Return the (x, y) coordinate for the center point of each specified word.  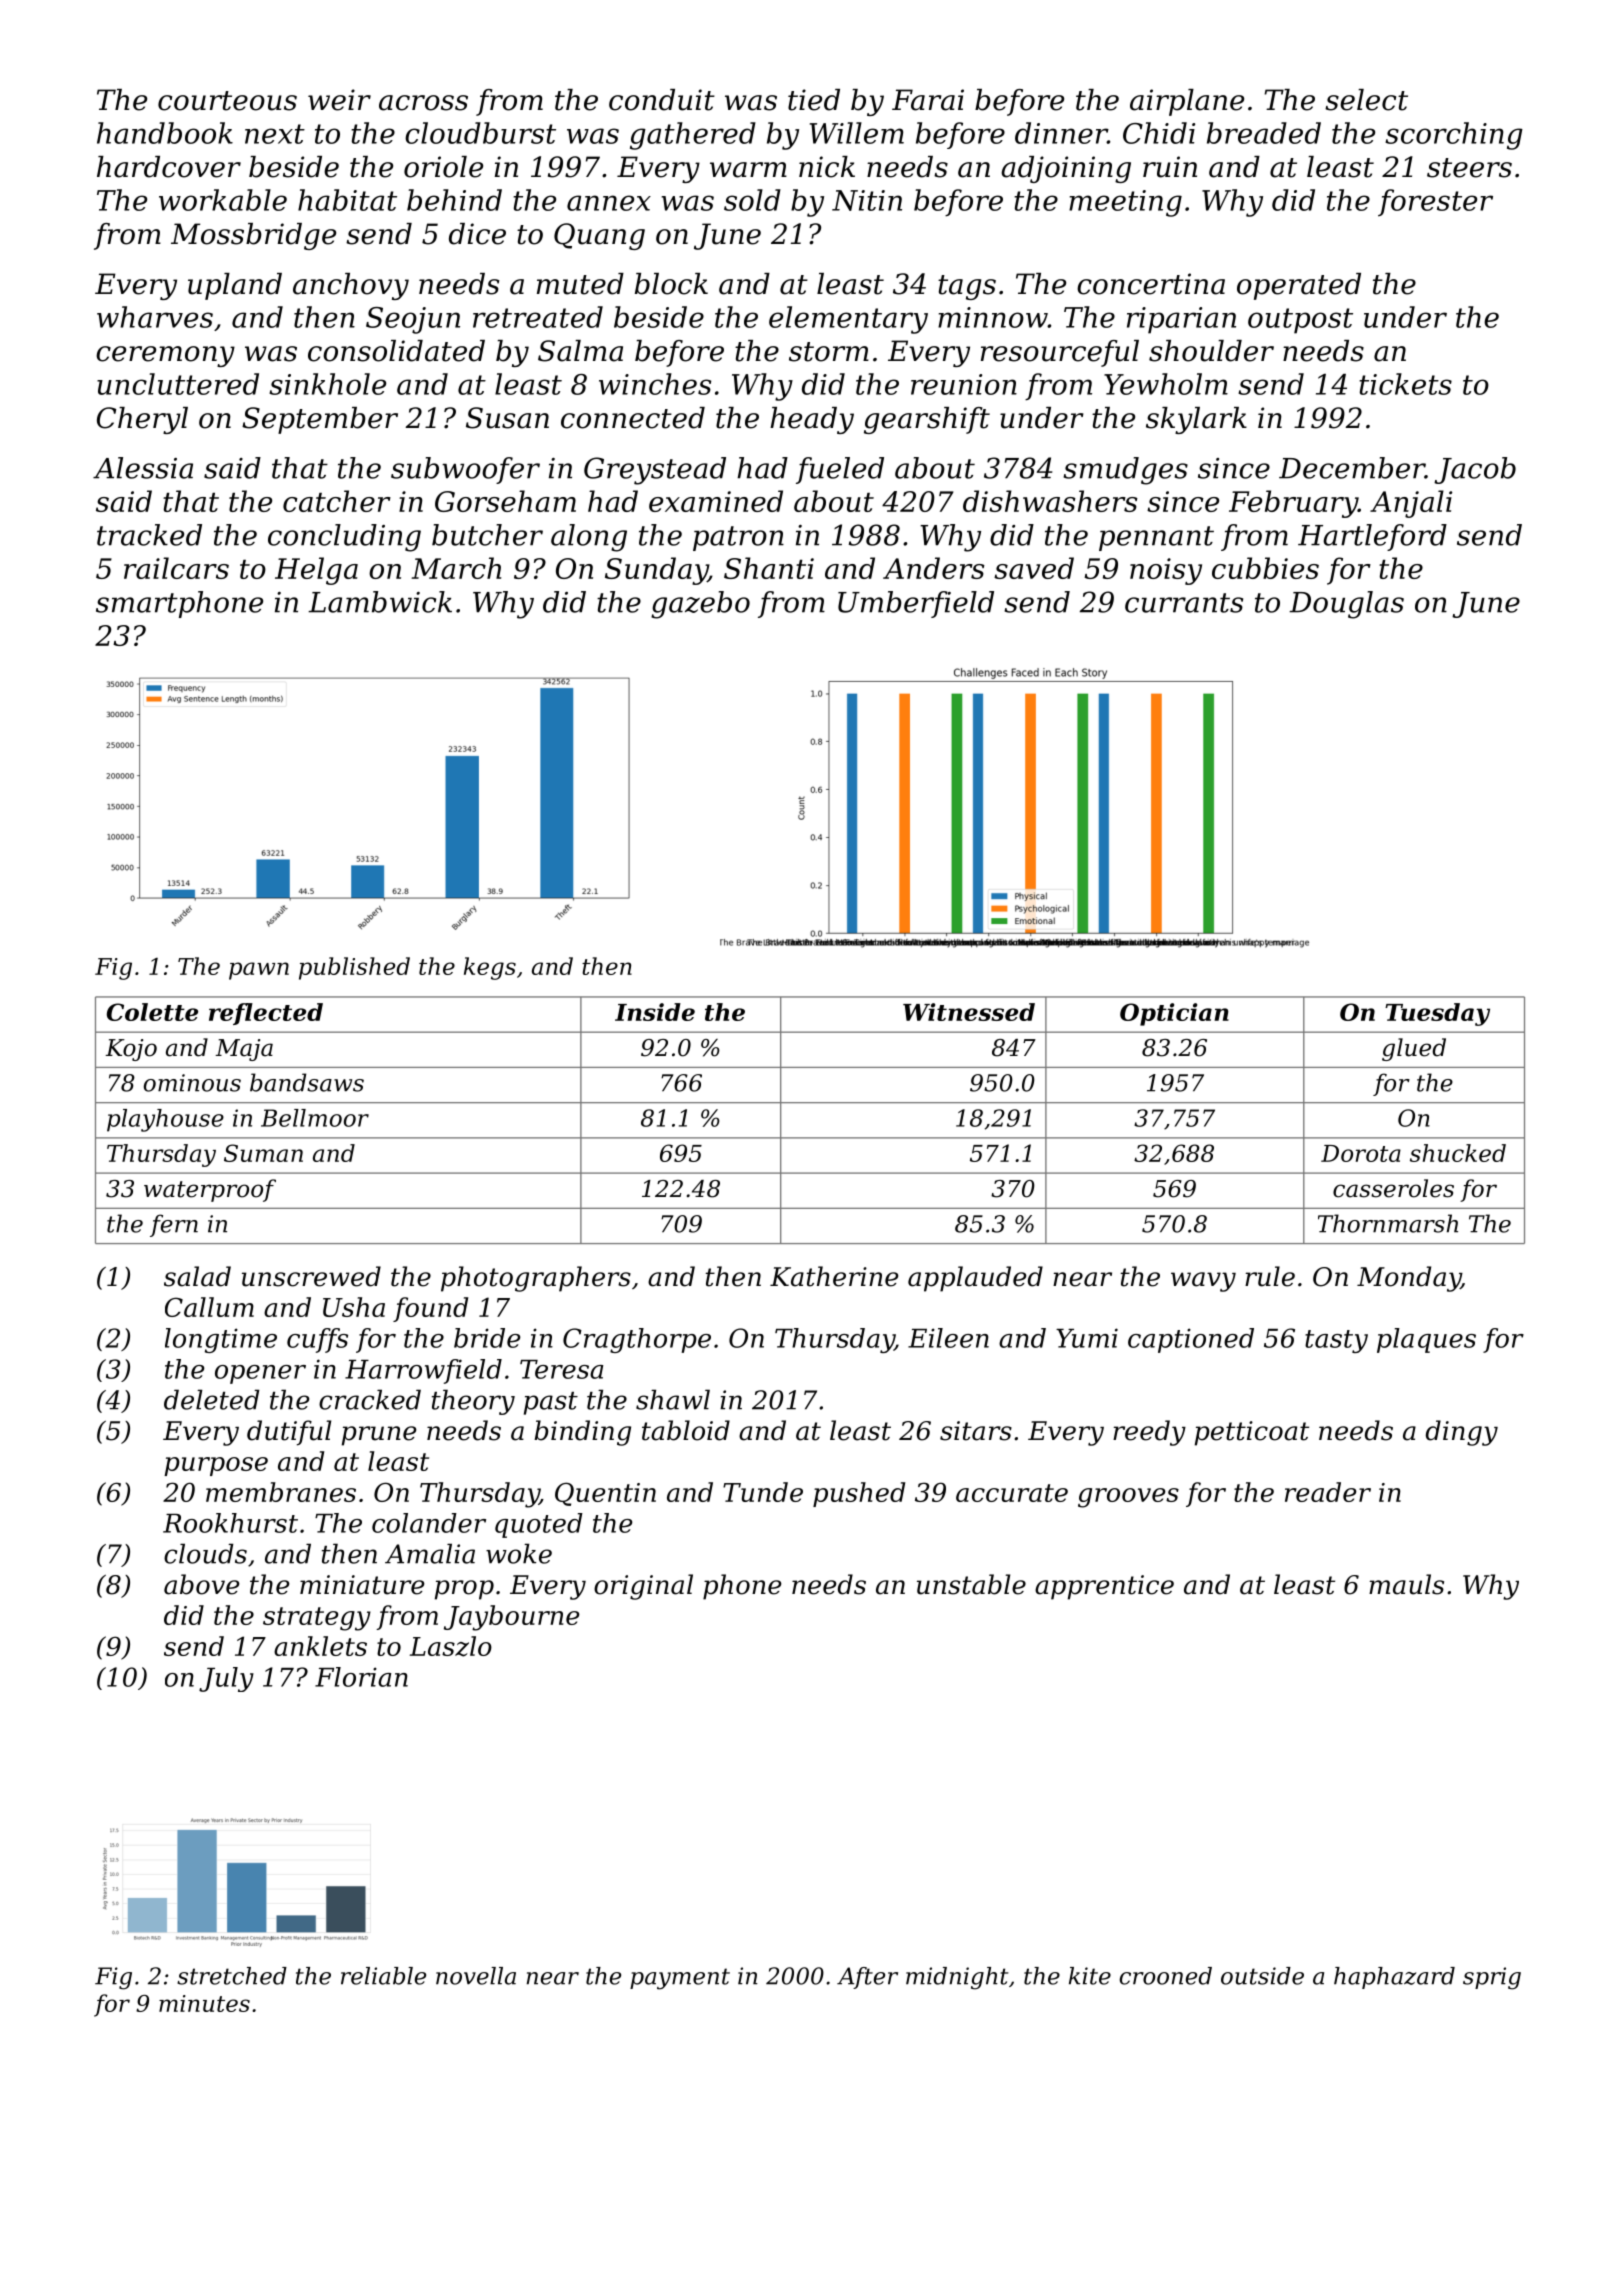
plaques (1426, 1340)
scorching (1454, 136)
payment (680, 1979)
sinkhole (327, 384)
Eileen (948, 1338)
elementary (848, 320)
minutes (204, 2003)
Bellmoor (315, 1118)
